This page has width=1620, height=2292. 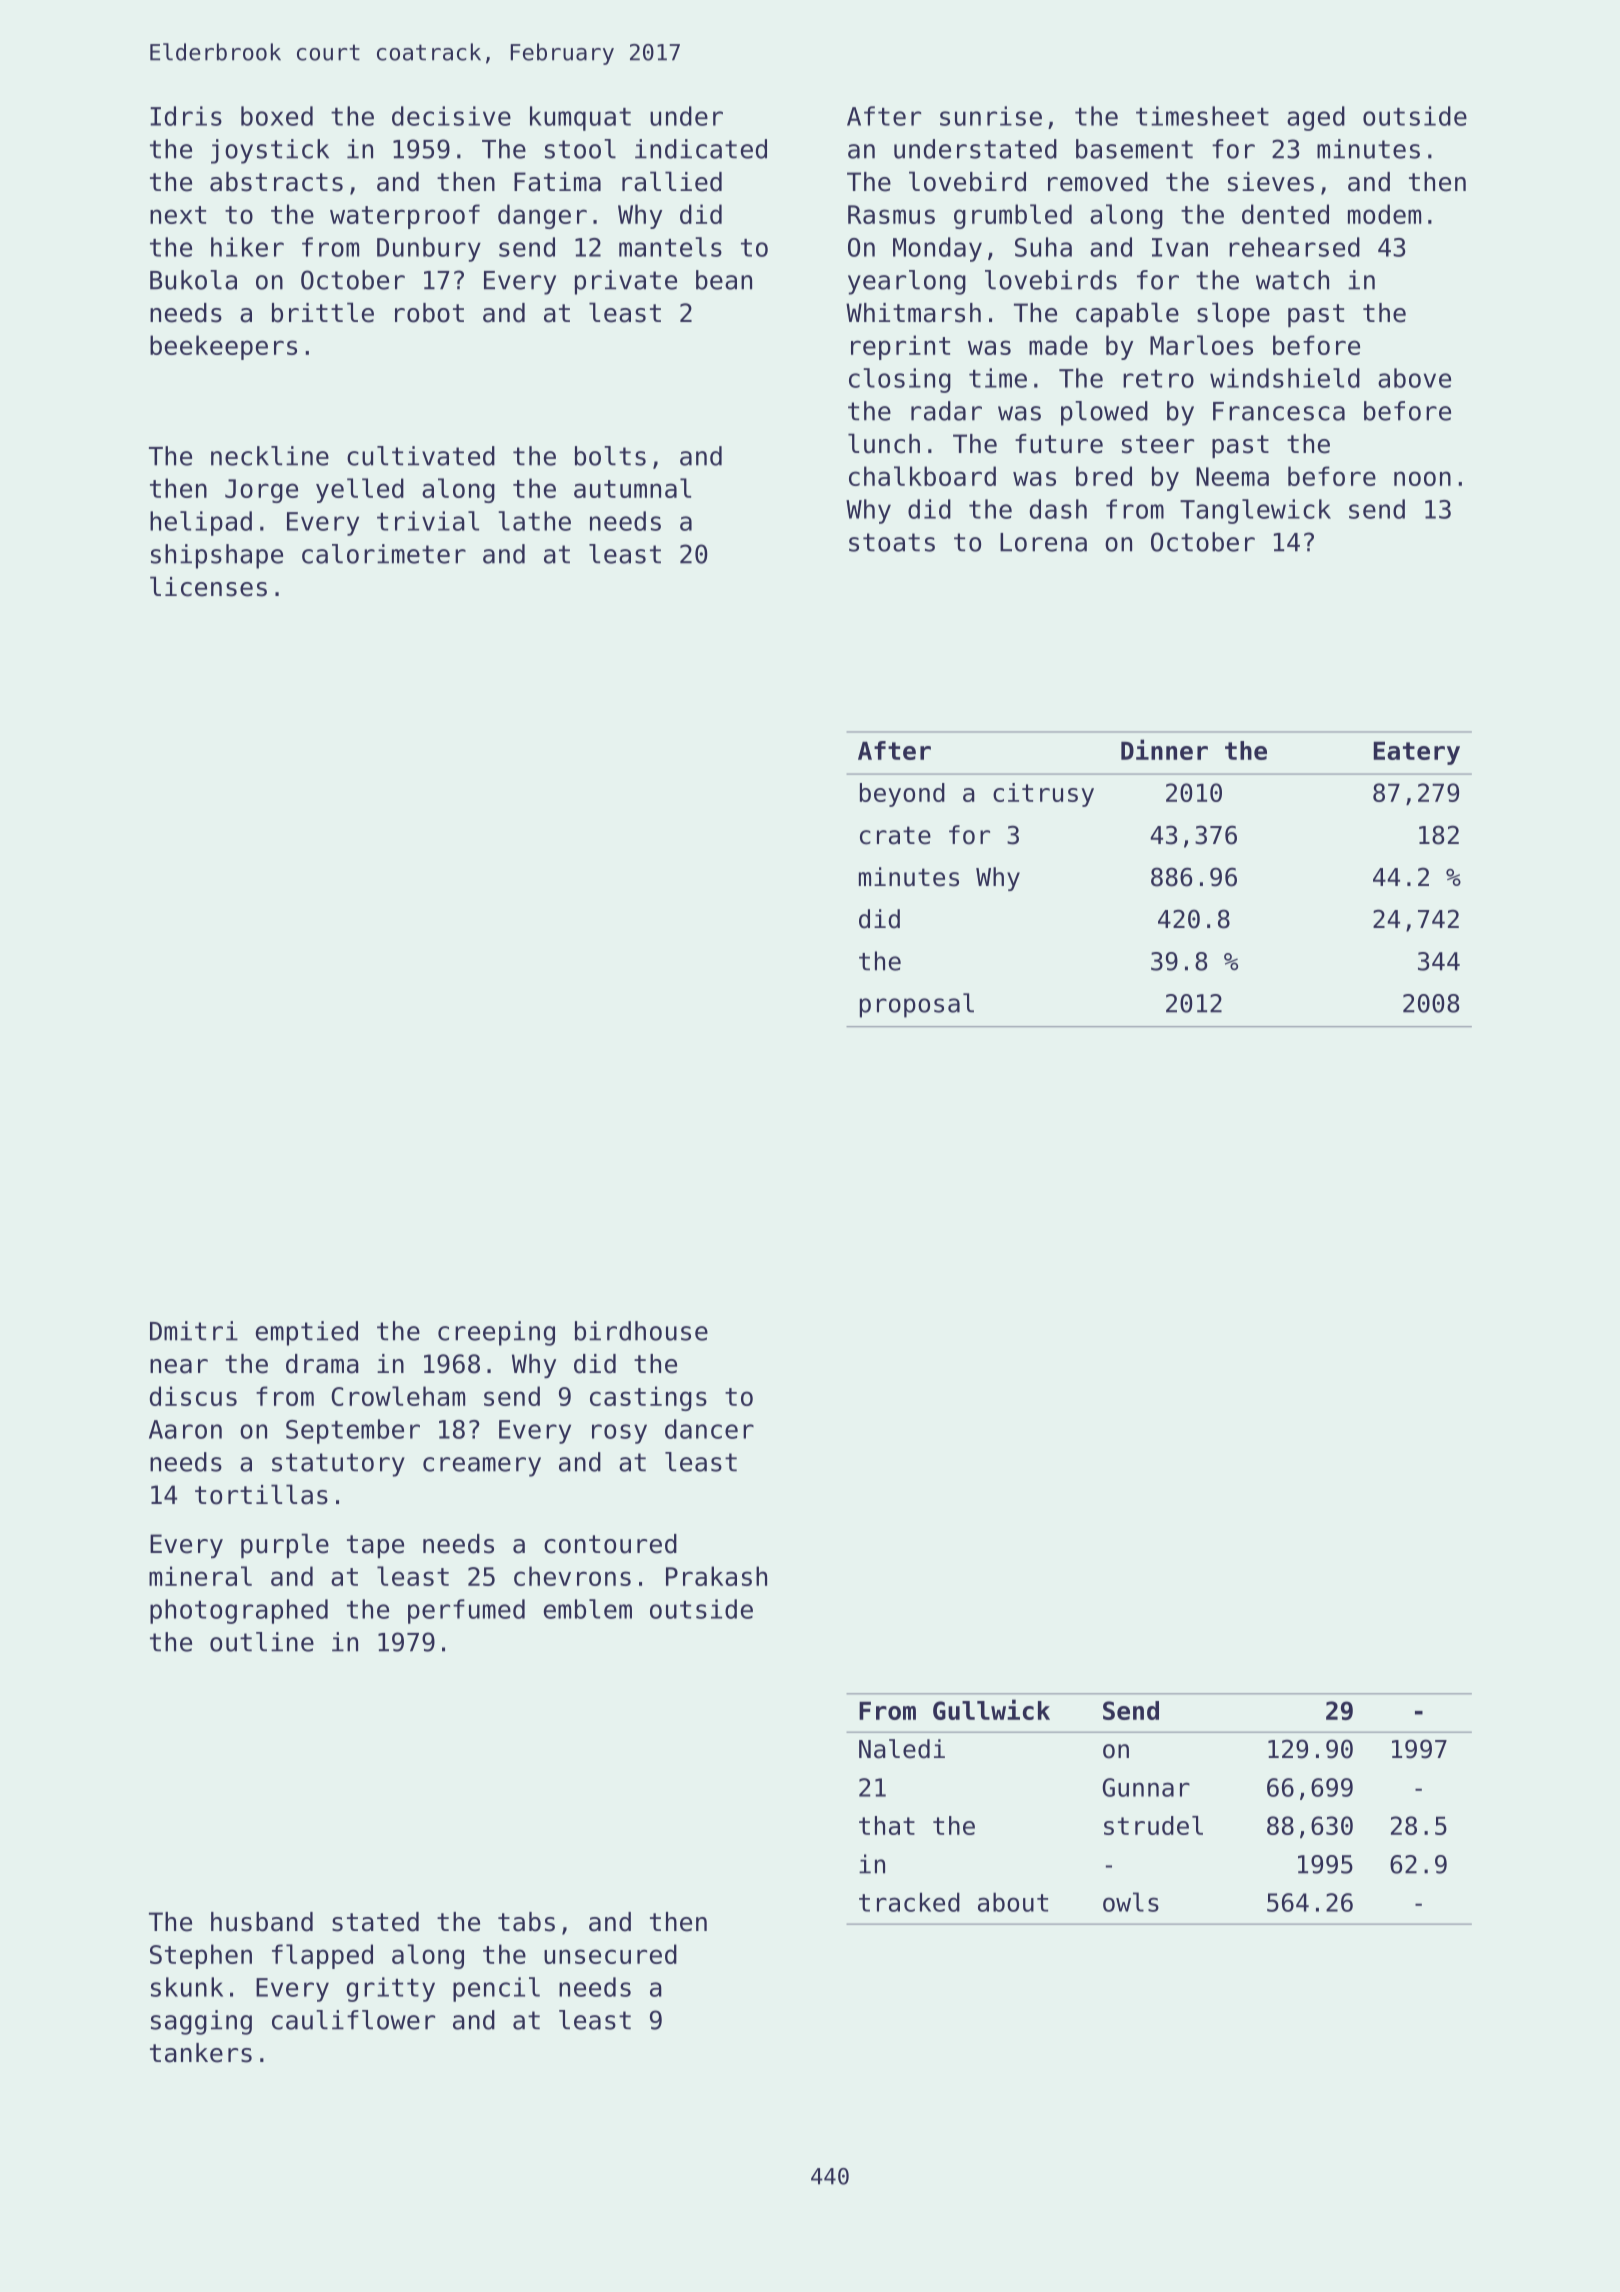 What do you see at coordinates (1146, 1787) in the page?
I see `Gunnar` at bounding box center [1146, 1787].
